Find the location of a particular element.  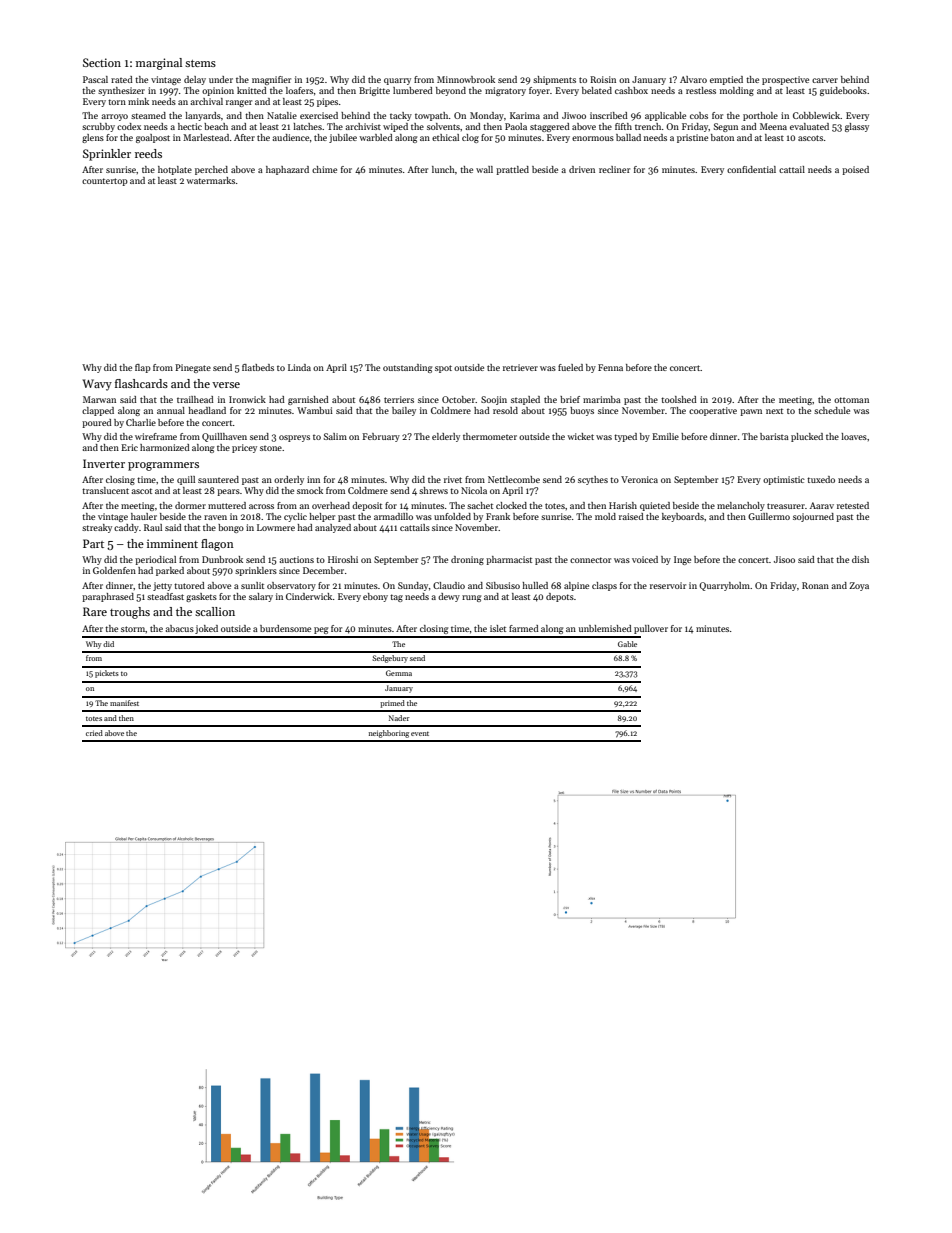

islet is located at coordinates (498, 628).
